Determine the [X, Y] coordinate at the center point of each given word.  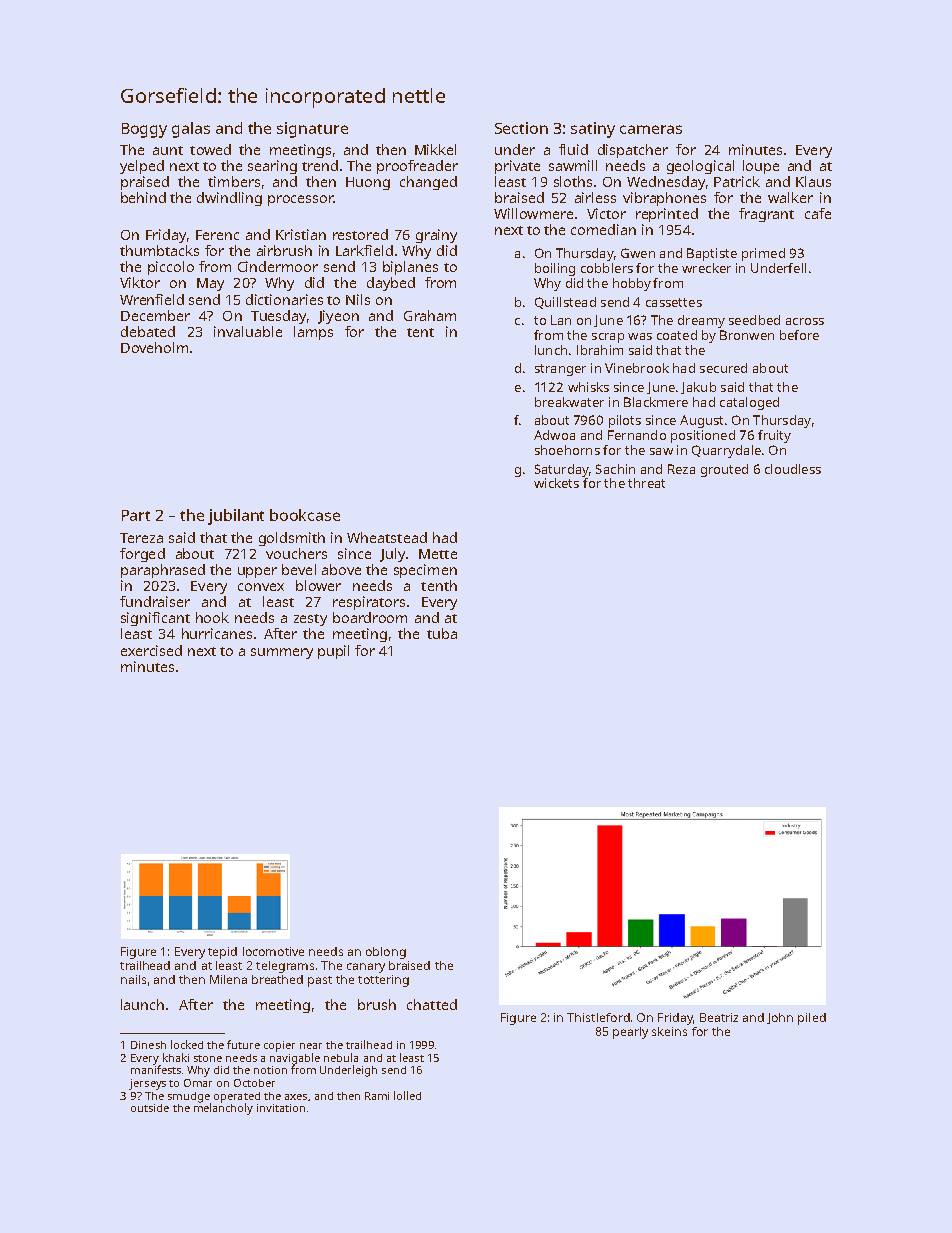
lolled [407, 1095]
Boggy [144, 130]
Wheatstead [387, 537]
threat [646, 483]
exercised [151, 650]
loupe [761, 167]
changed [428, 183]
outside [150, 1108]
